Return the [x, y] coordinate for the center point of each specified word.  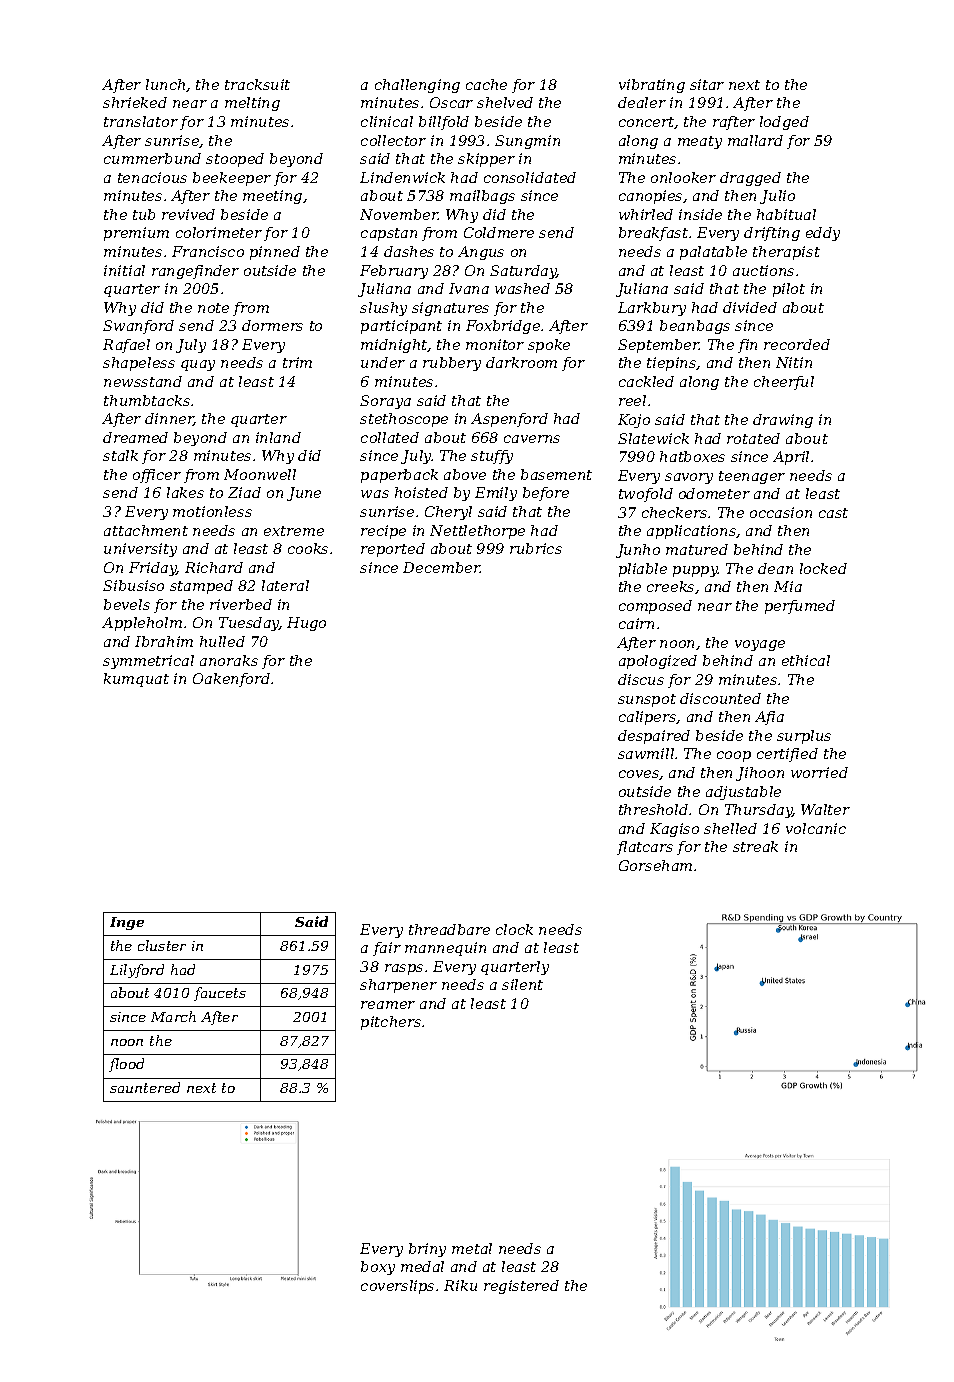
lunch [165, 84]
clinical [387, 121]
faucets [220, 994]
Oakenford [231, 680]
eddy [823, 234]
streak [755, 846]
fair [387, 949]
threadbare [449, 929]
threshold [653, 809]
